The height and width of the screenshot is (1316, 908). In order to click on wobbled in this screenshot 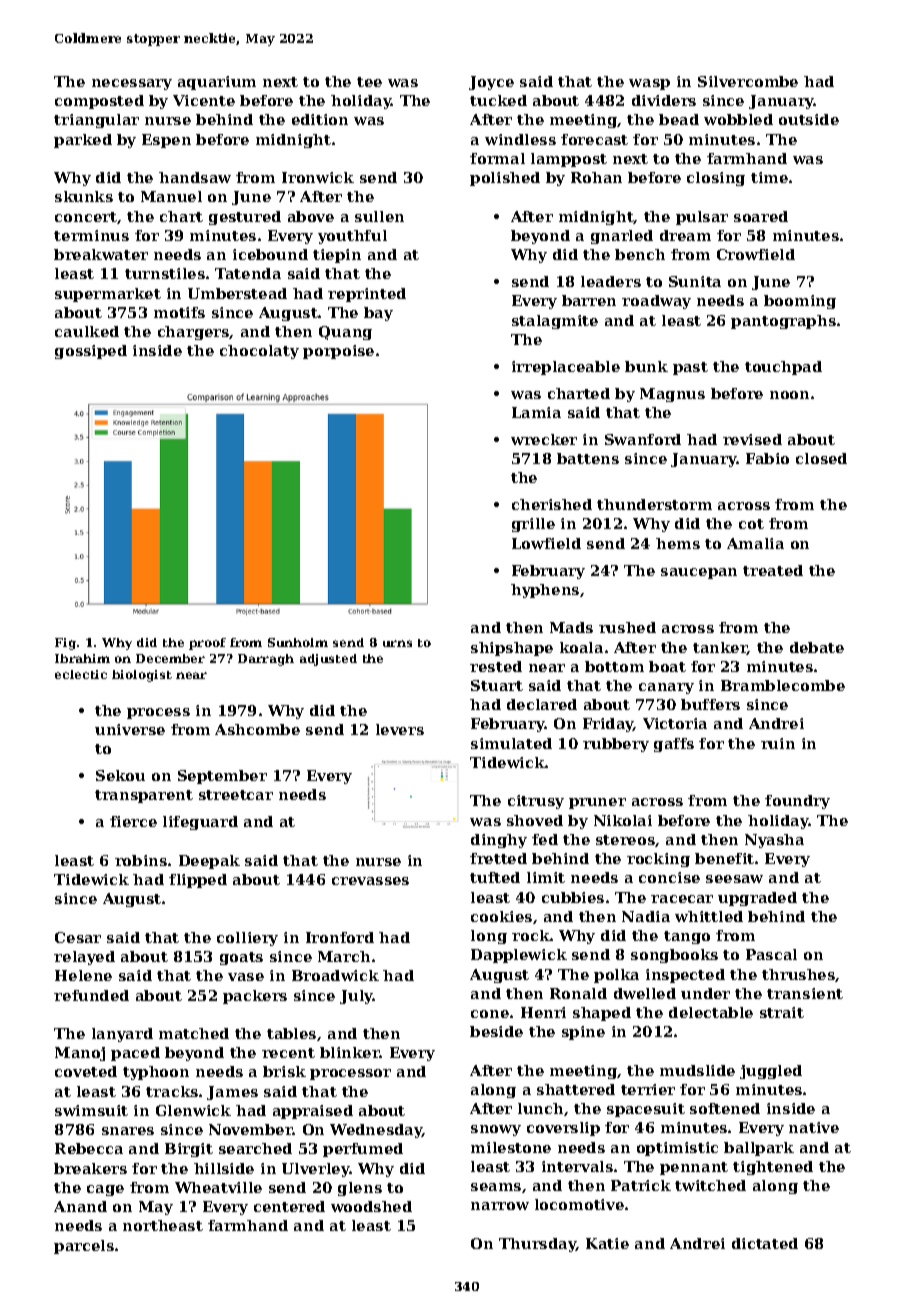, I will do `click(738, 119)`.
